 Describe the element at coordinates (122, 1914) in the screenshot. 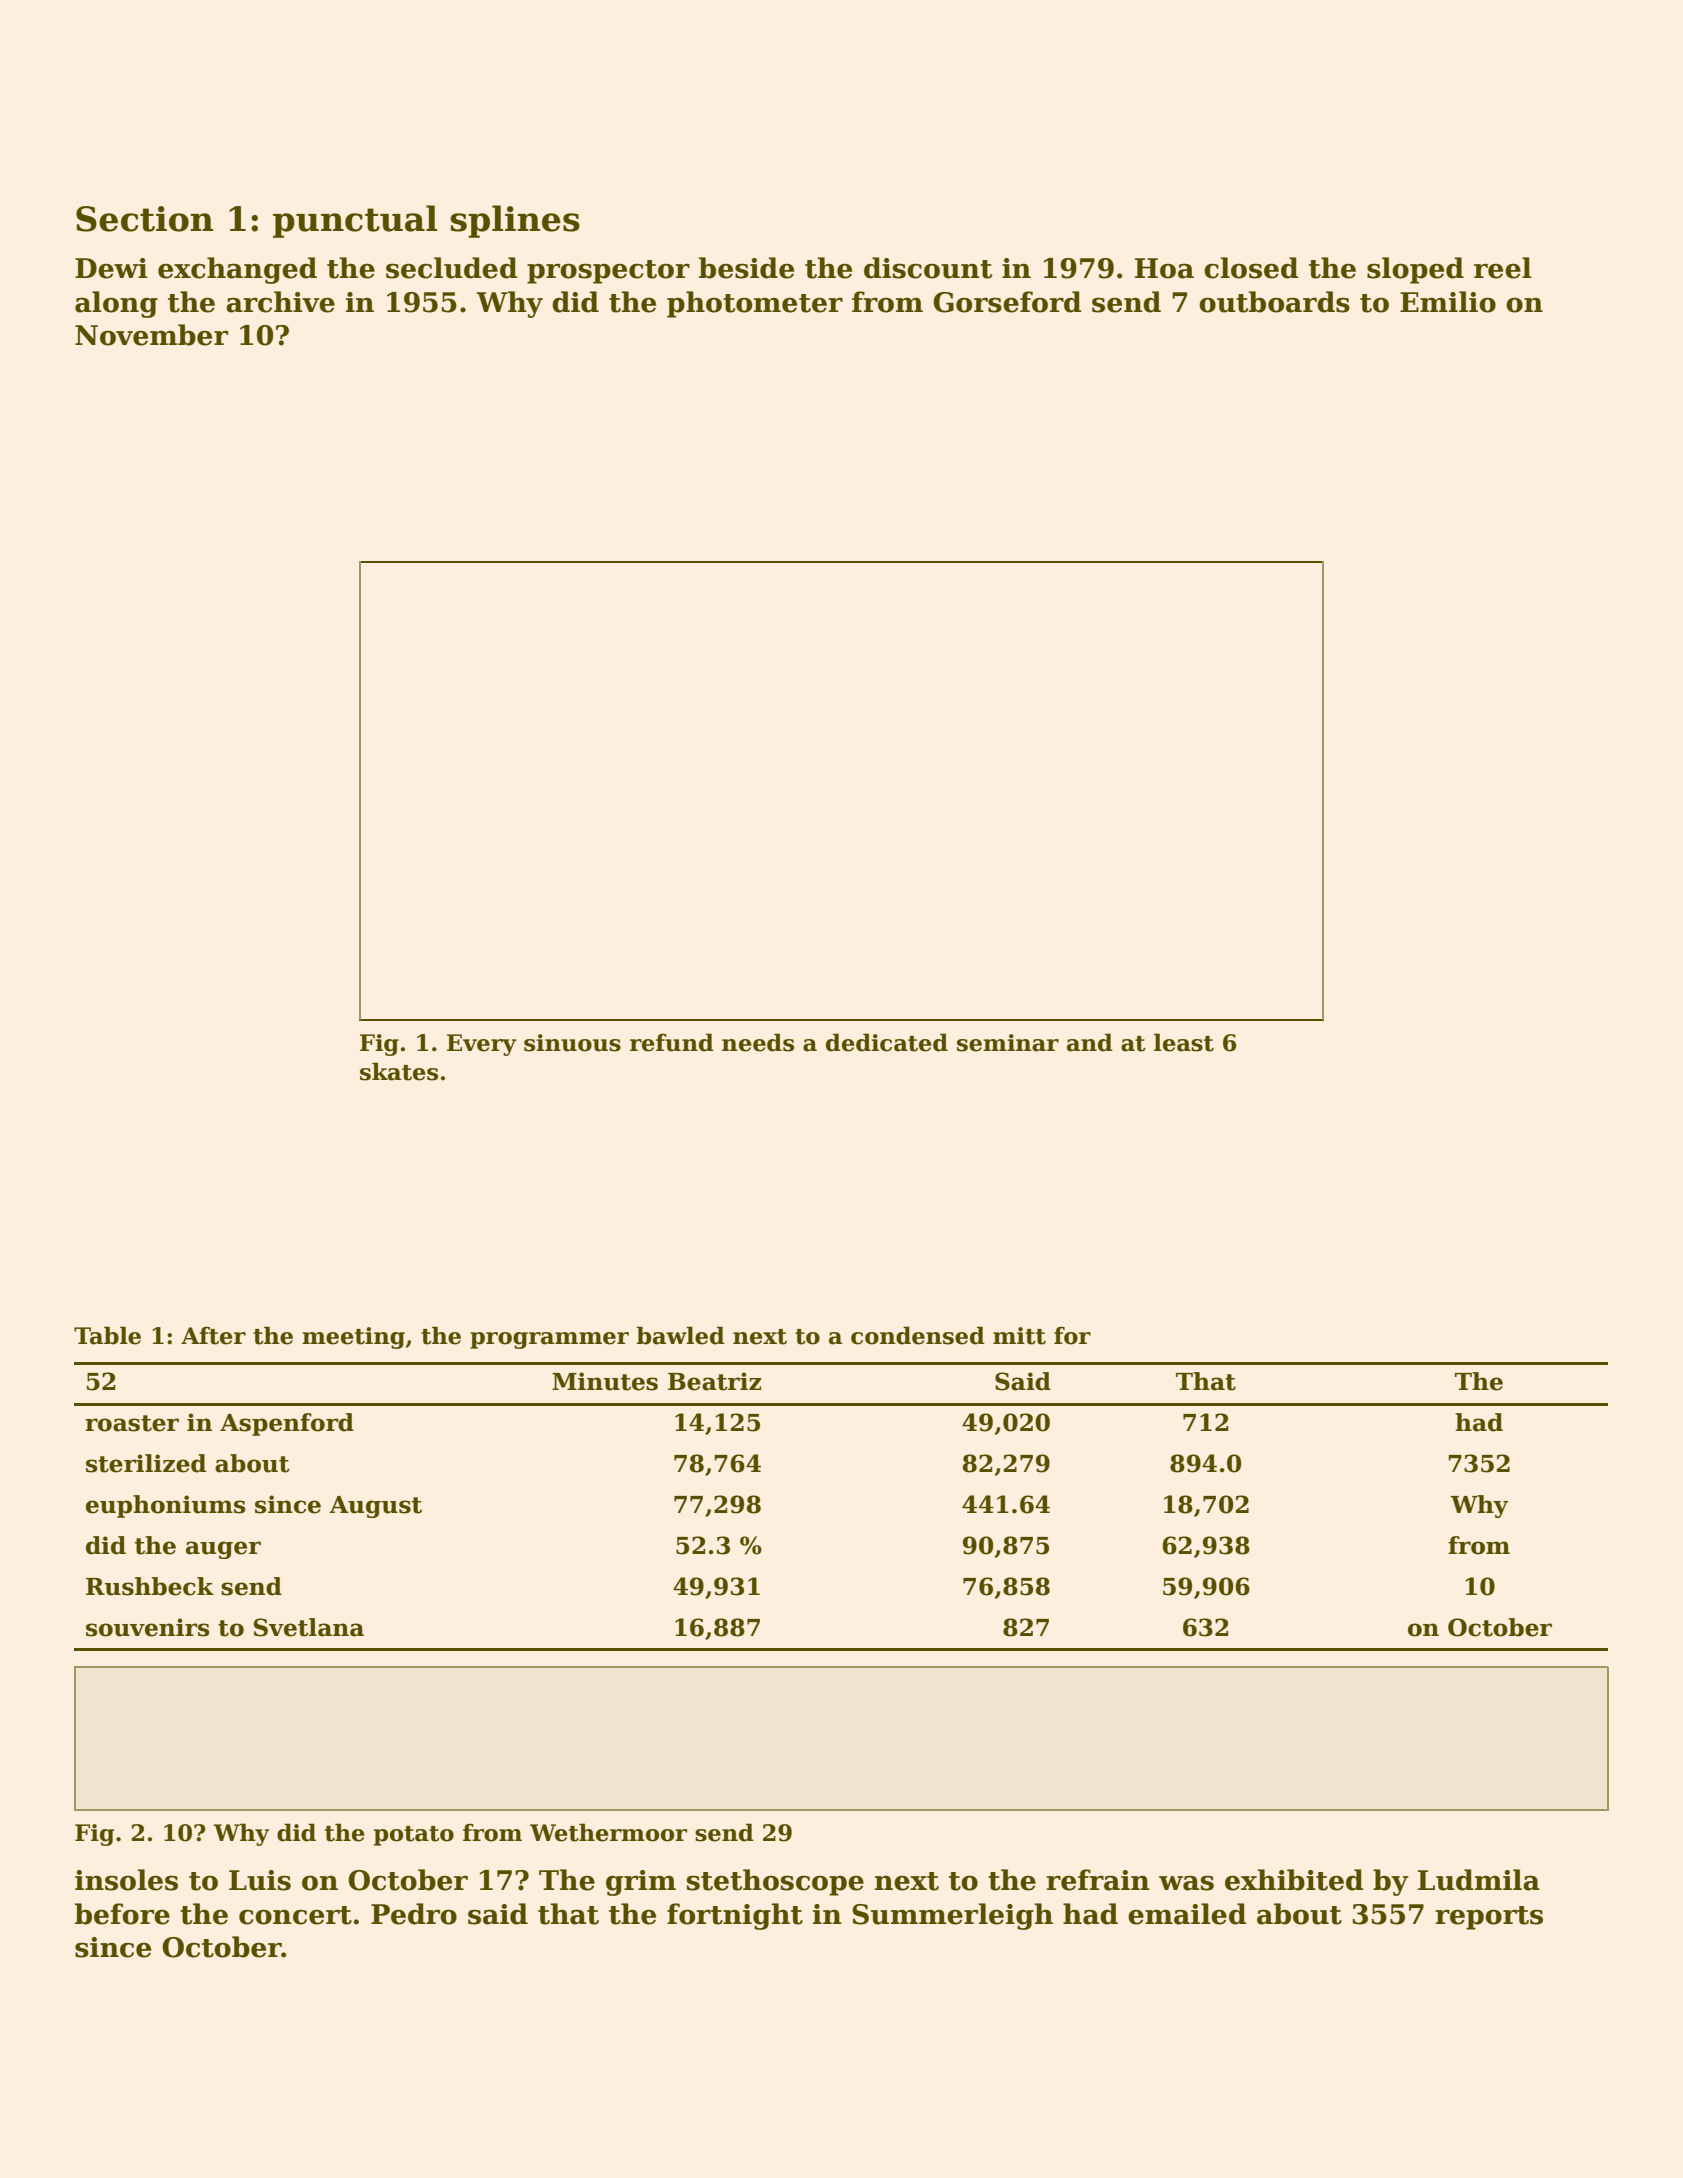

I see `before` at that location.
